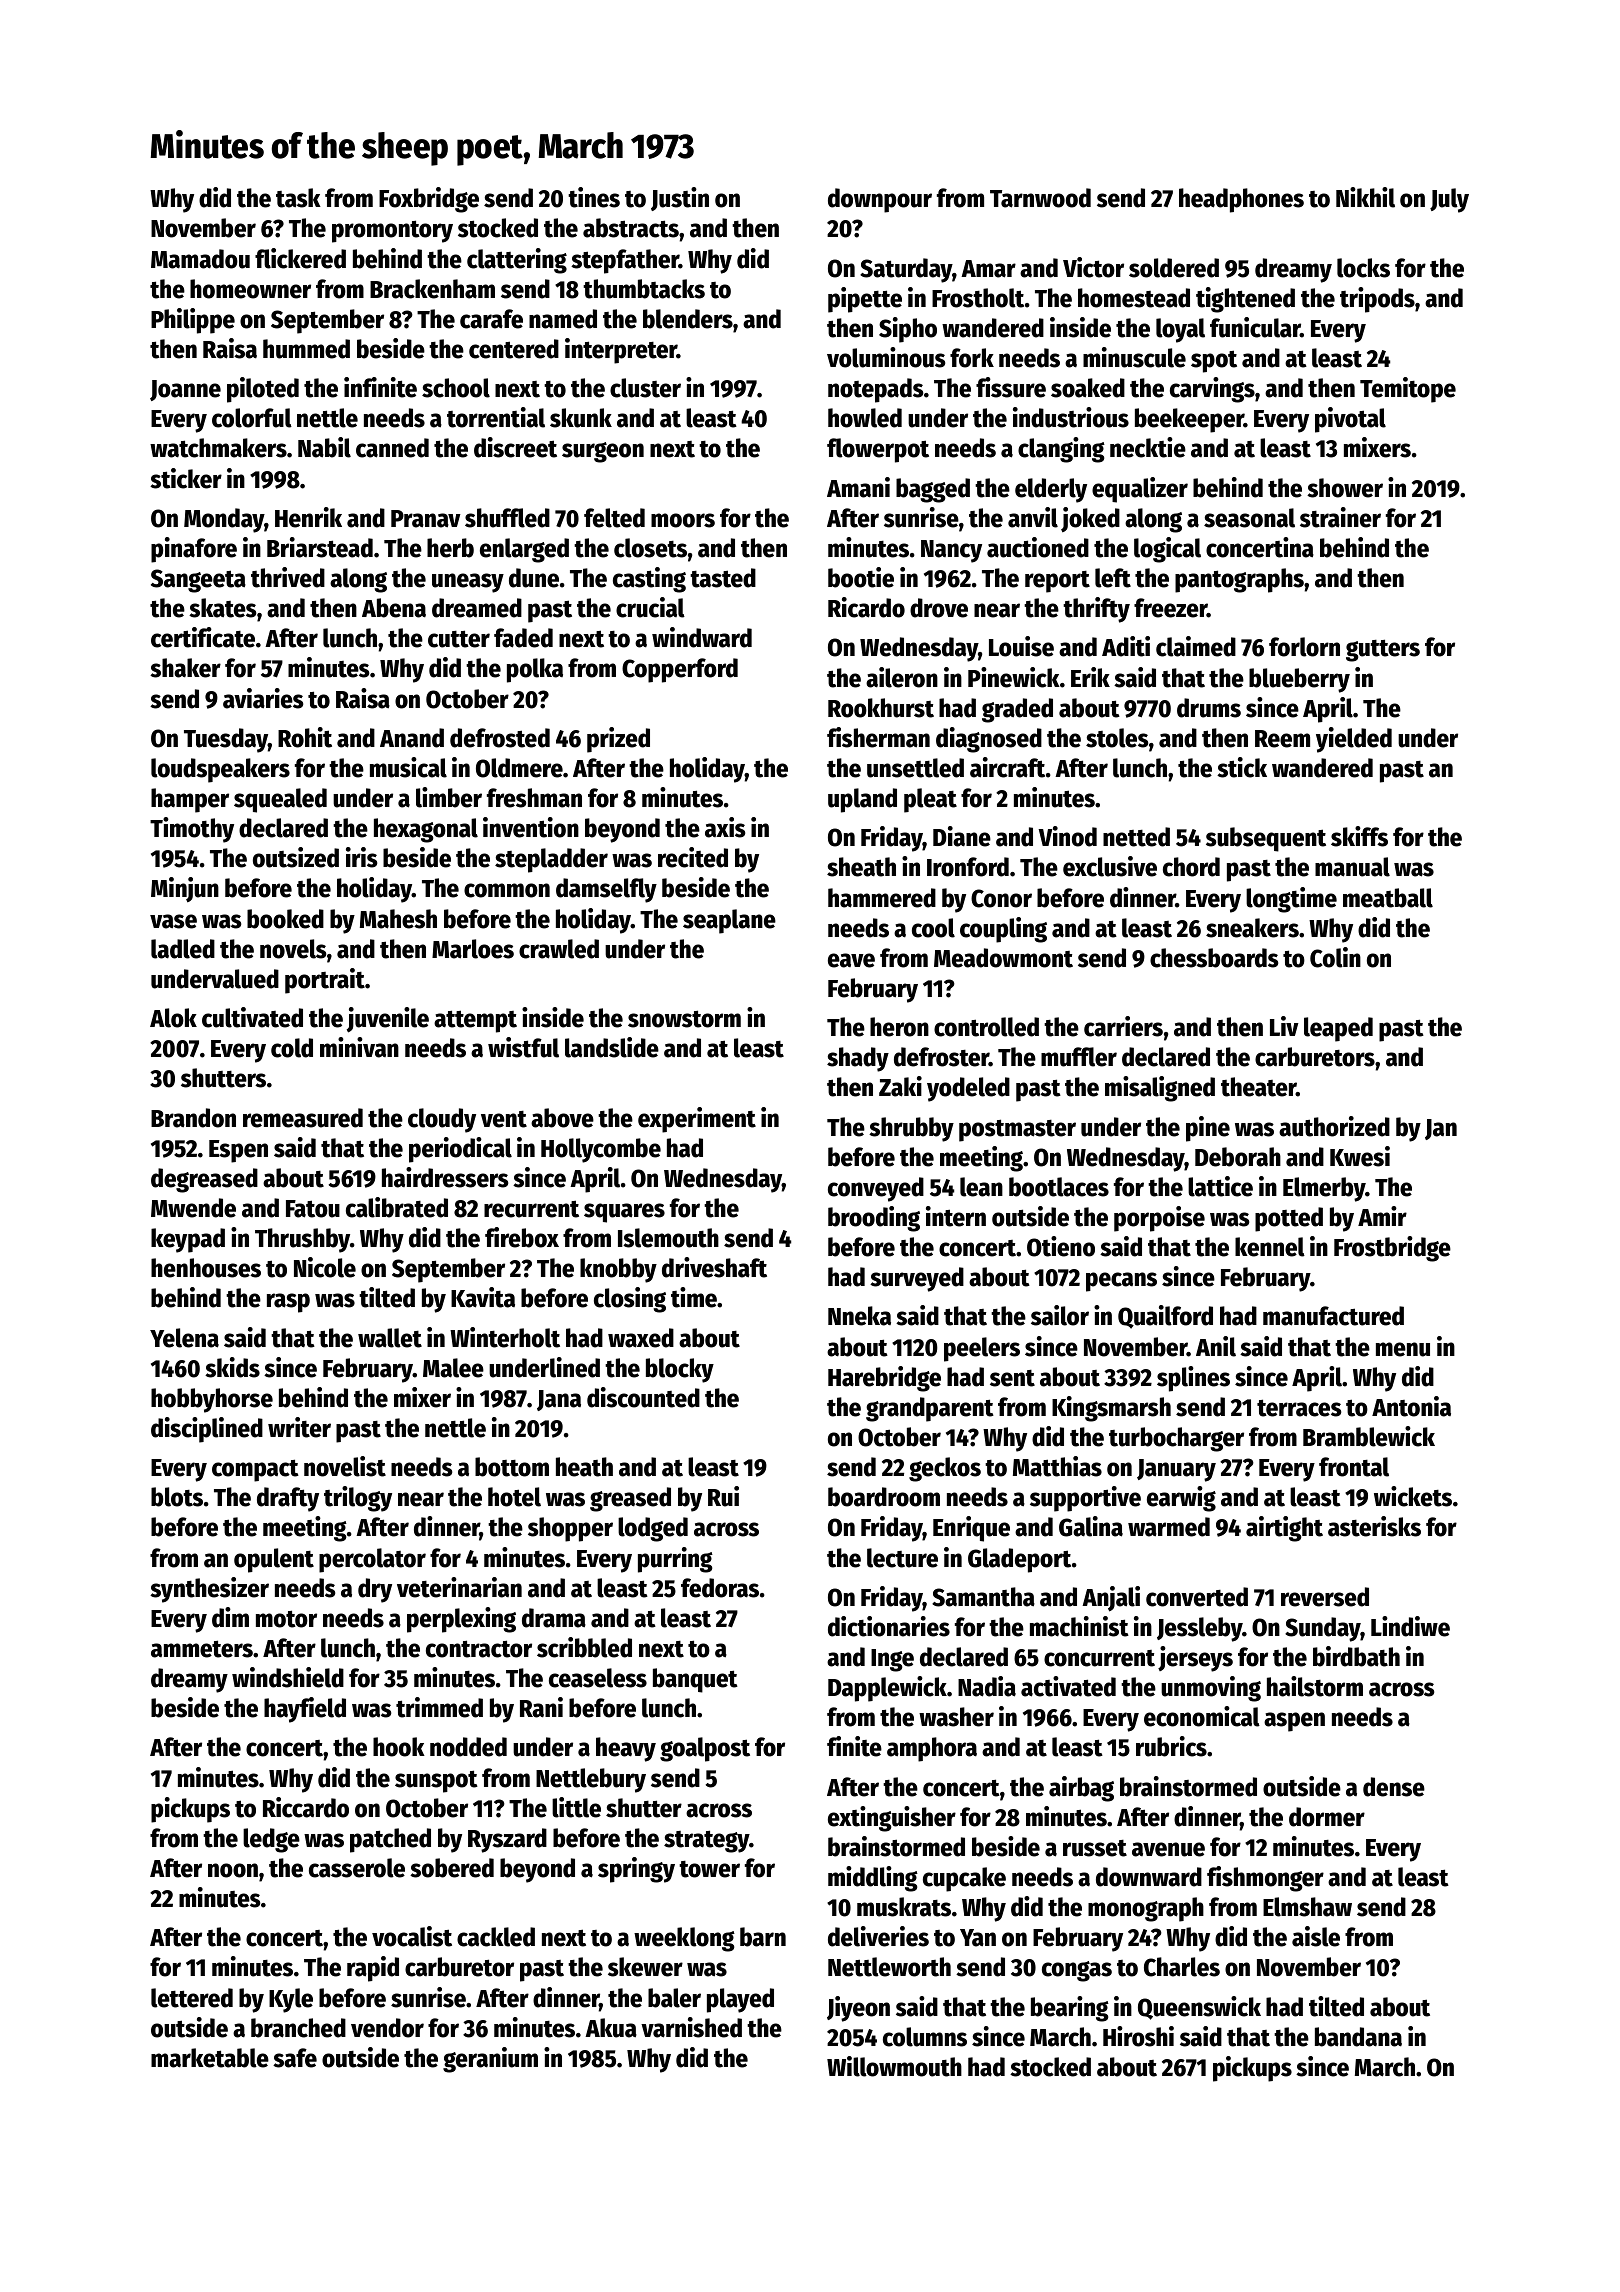 Image resolution: width=1620 pixels, height=2292 pixels. Describe the element at coordinates (1382, 1216) in the screenshot. I see `Amir` at that location.
